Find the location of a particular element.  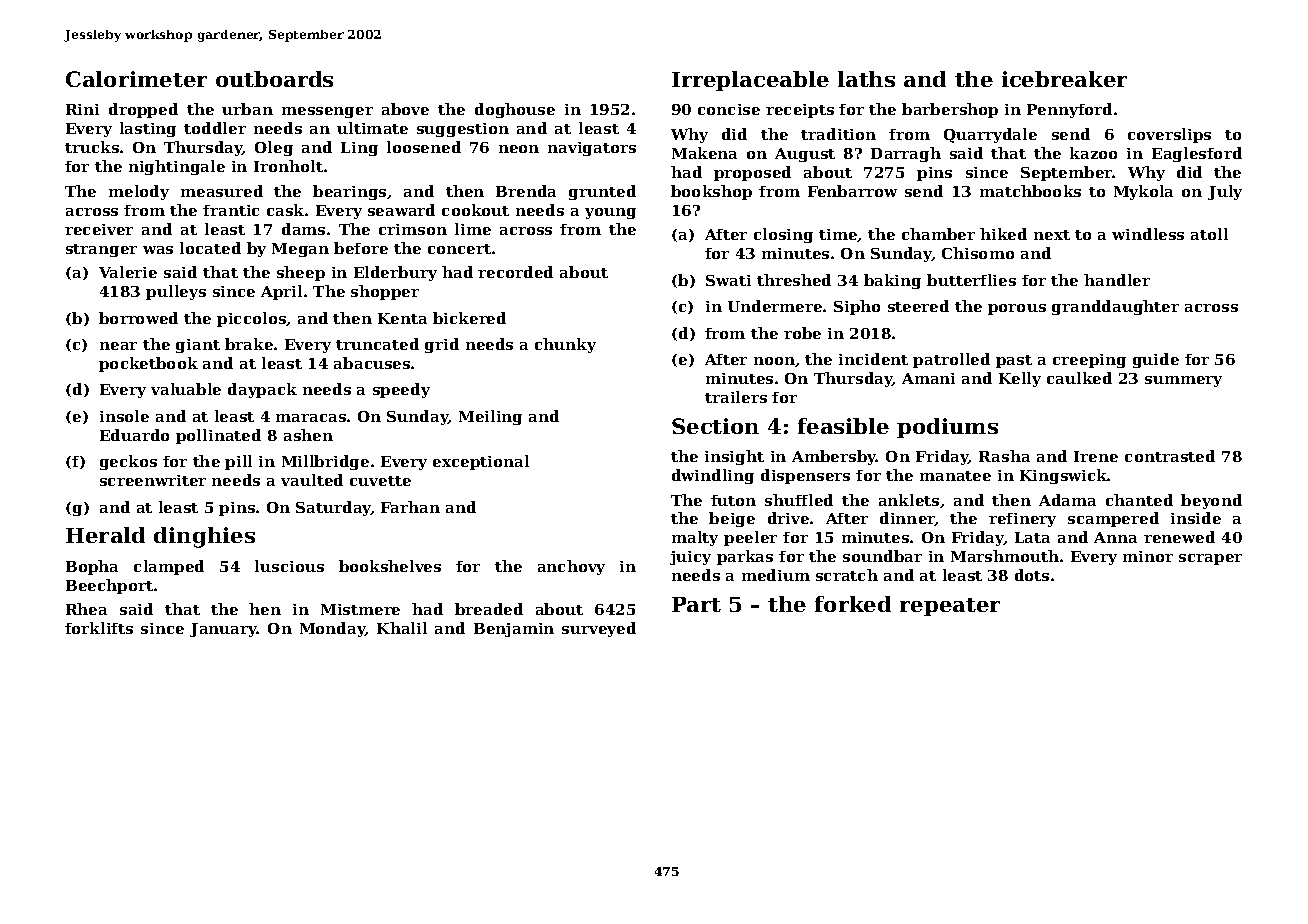

icebreaker is located at coordinates (1064, 79).
